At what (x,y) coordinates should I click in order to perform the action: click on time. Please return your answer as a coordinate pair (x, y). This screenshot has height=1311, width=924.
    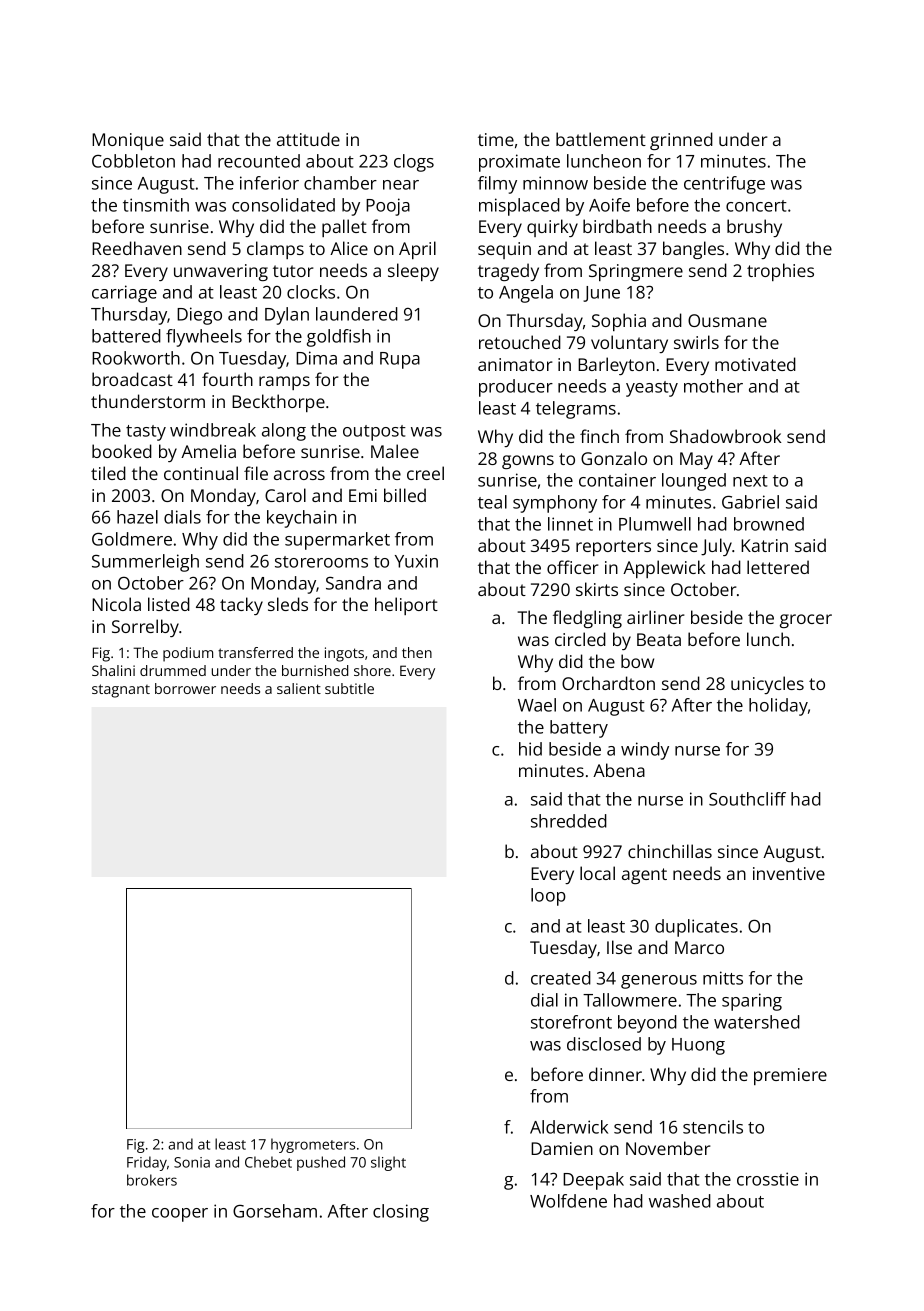
    Looking at the image, I should click on (496, 139).
